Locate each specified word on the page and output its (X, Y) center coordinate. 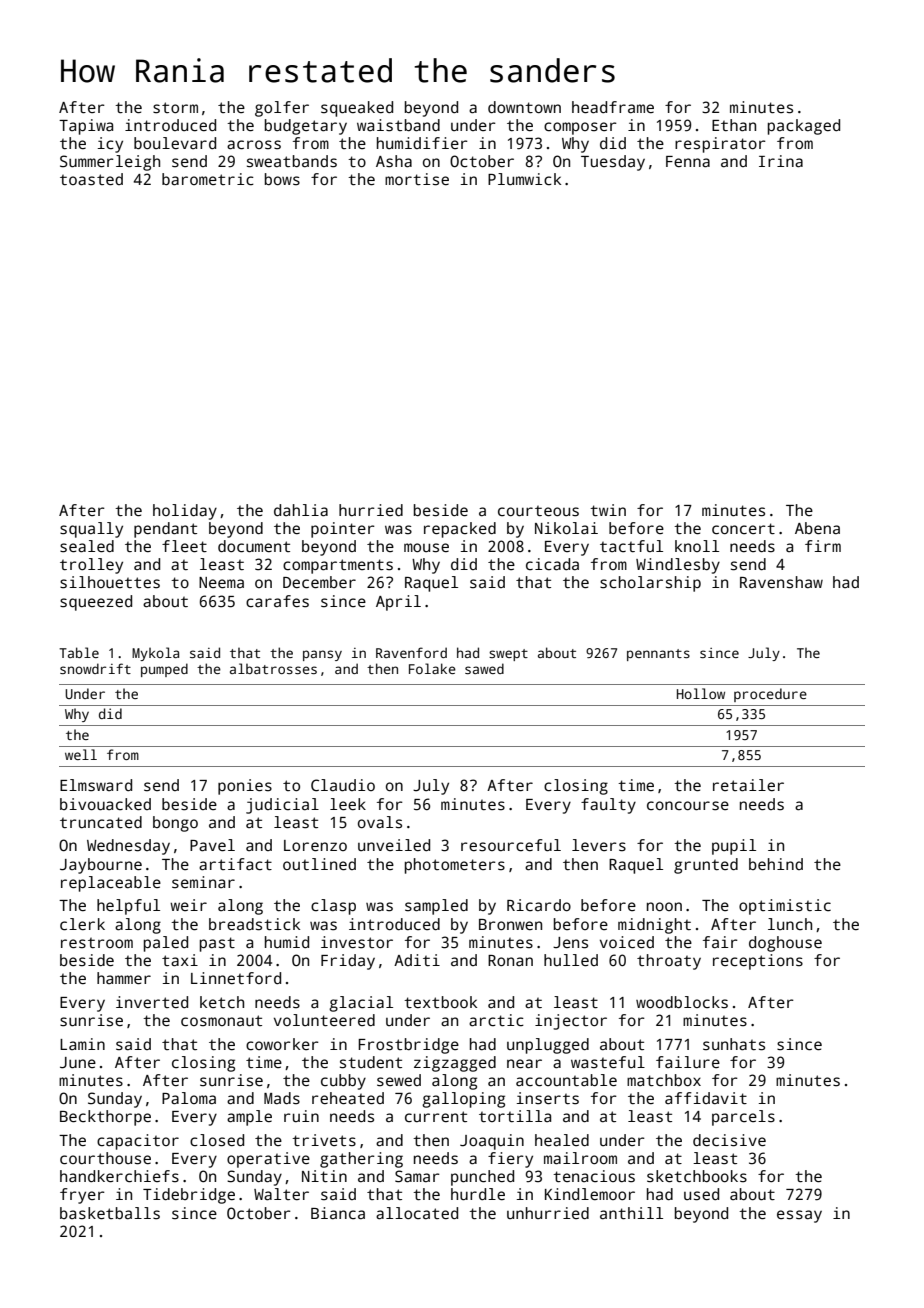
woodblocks (682, 1002)
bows (282, 179)
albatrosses (273, 668)
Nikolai (566, 528)
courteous (538, 511)
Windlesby (678, 566)
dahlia (301, 510)
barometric (208, 179)
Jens (570, 943)
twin (608, 510)
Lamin (82, 1044)
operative (268, 1160)
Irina (781, 161)
